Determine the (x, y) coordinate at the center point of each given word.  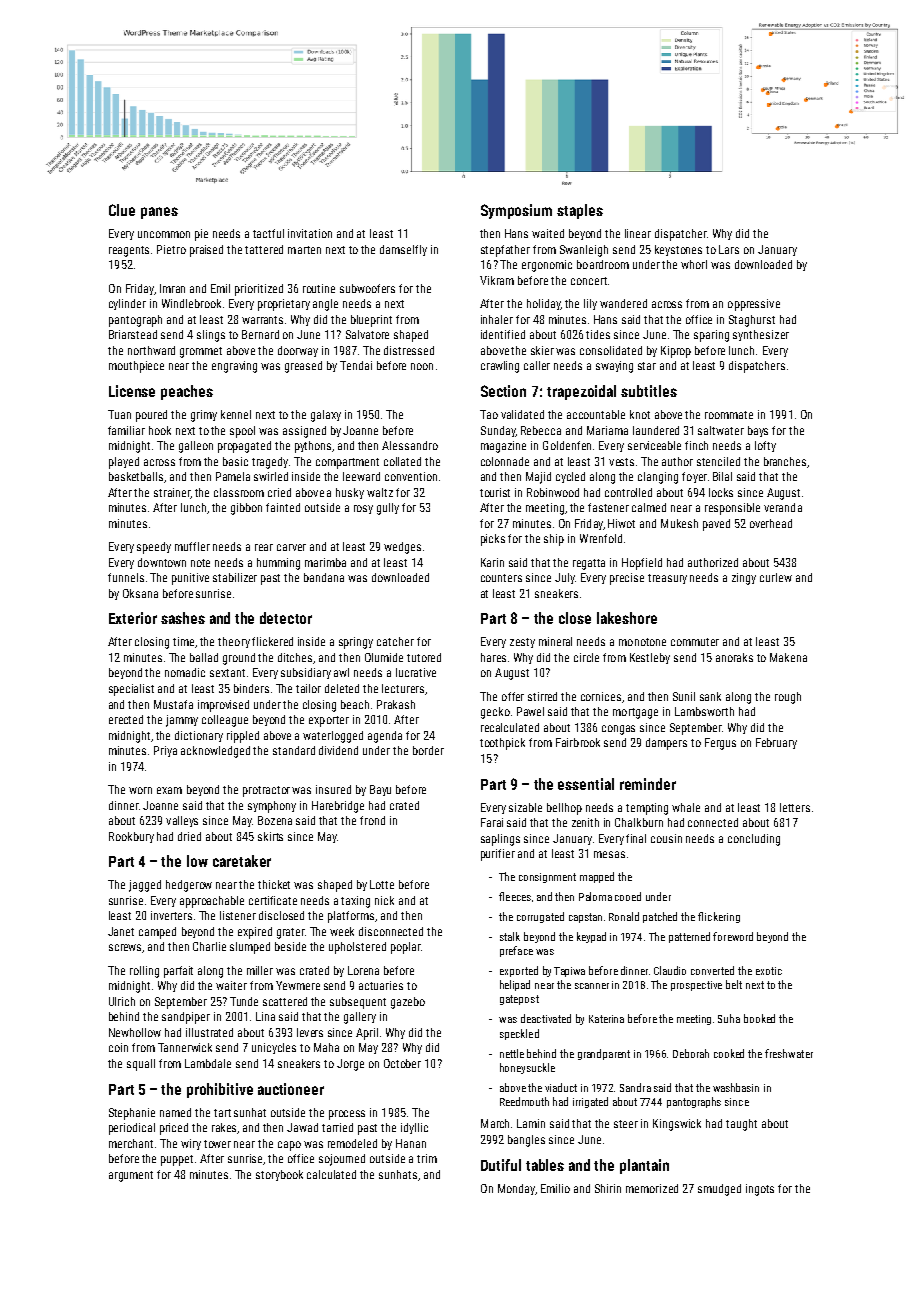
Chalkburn (639, 822)
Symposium (516, 211)
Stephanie (132, 1114)
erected (126, 719)
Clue (122, 210)
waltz (380, 492)
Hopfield (642, 564)
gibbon (246, 509)
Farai (492, 822)
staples (580, 211)
